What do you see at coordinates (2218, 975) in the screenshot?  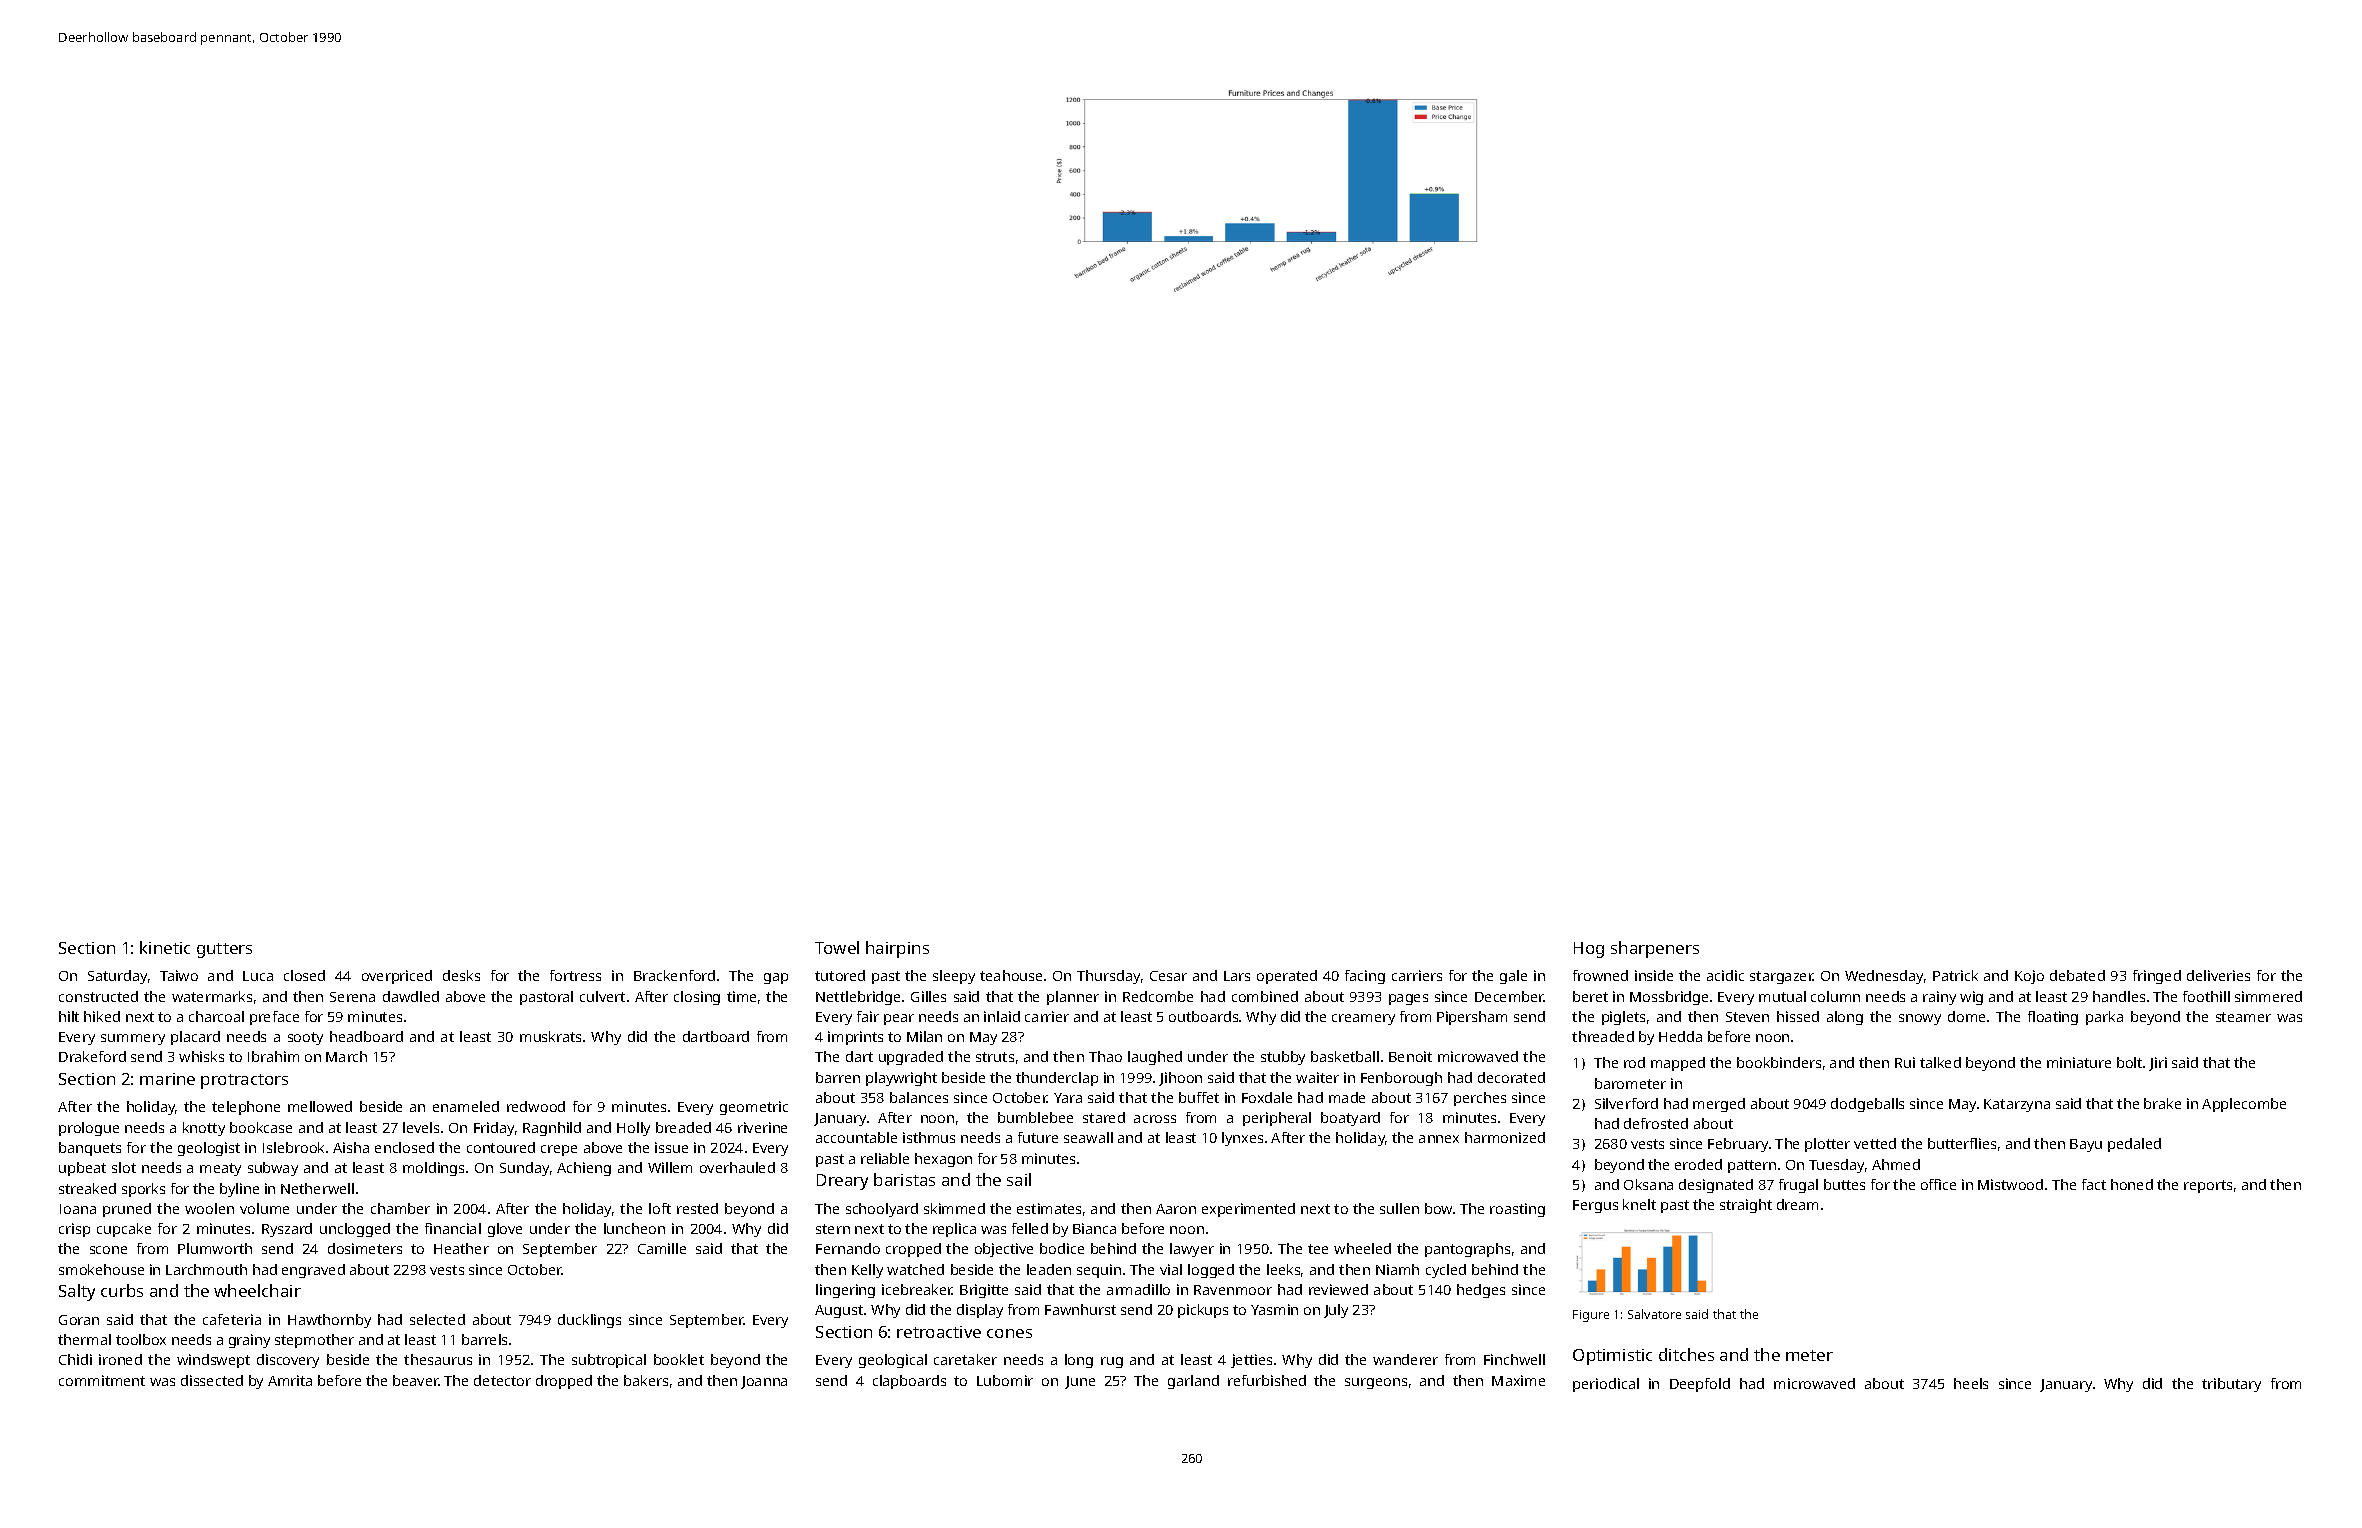 I see `deliveries` at bounding box center [2218, 975].
